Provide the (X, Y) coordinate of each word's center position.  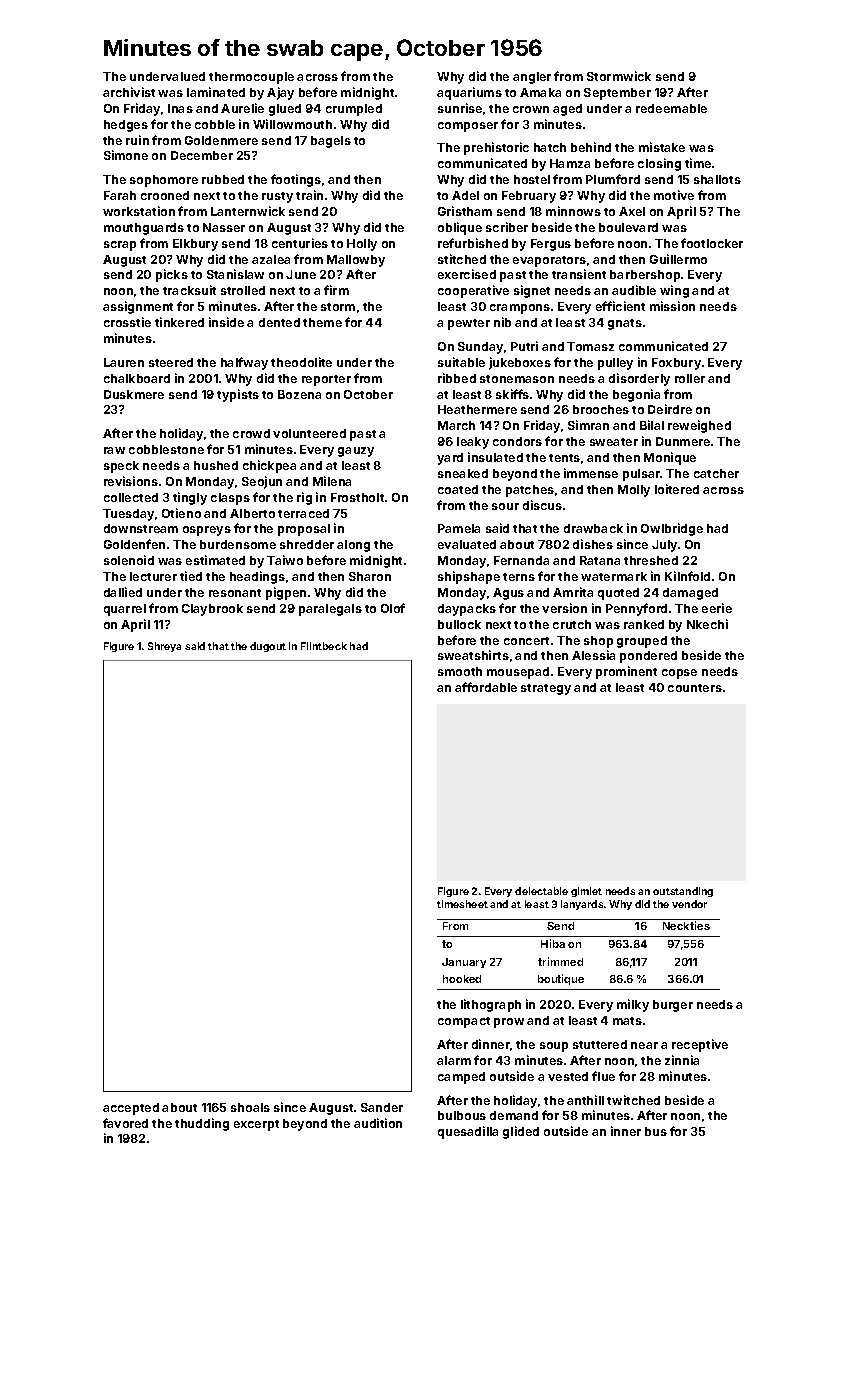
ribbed (457, 378)
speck (121, 467)
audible (634, 290)
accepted (131, 1109)
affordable (486, 687)
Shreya (164, 647)
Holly (362, 245)
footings (296, 180)
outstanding (683, 892)
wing (674, 291)
